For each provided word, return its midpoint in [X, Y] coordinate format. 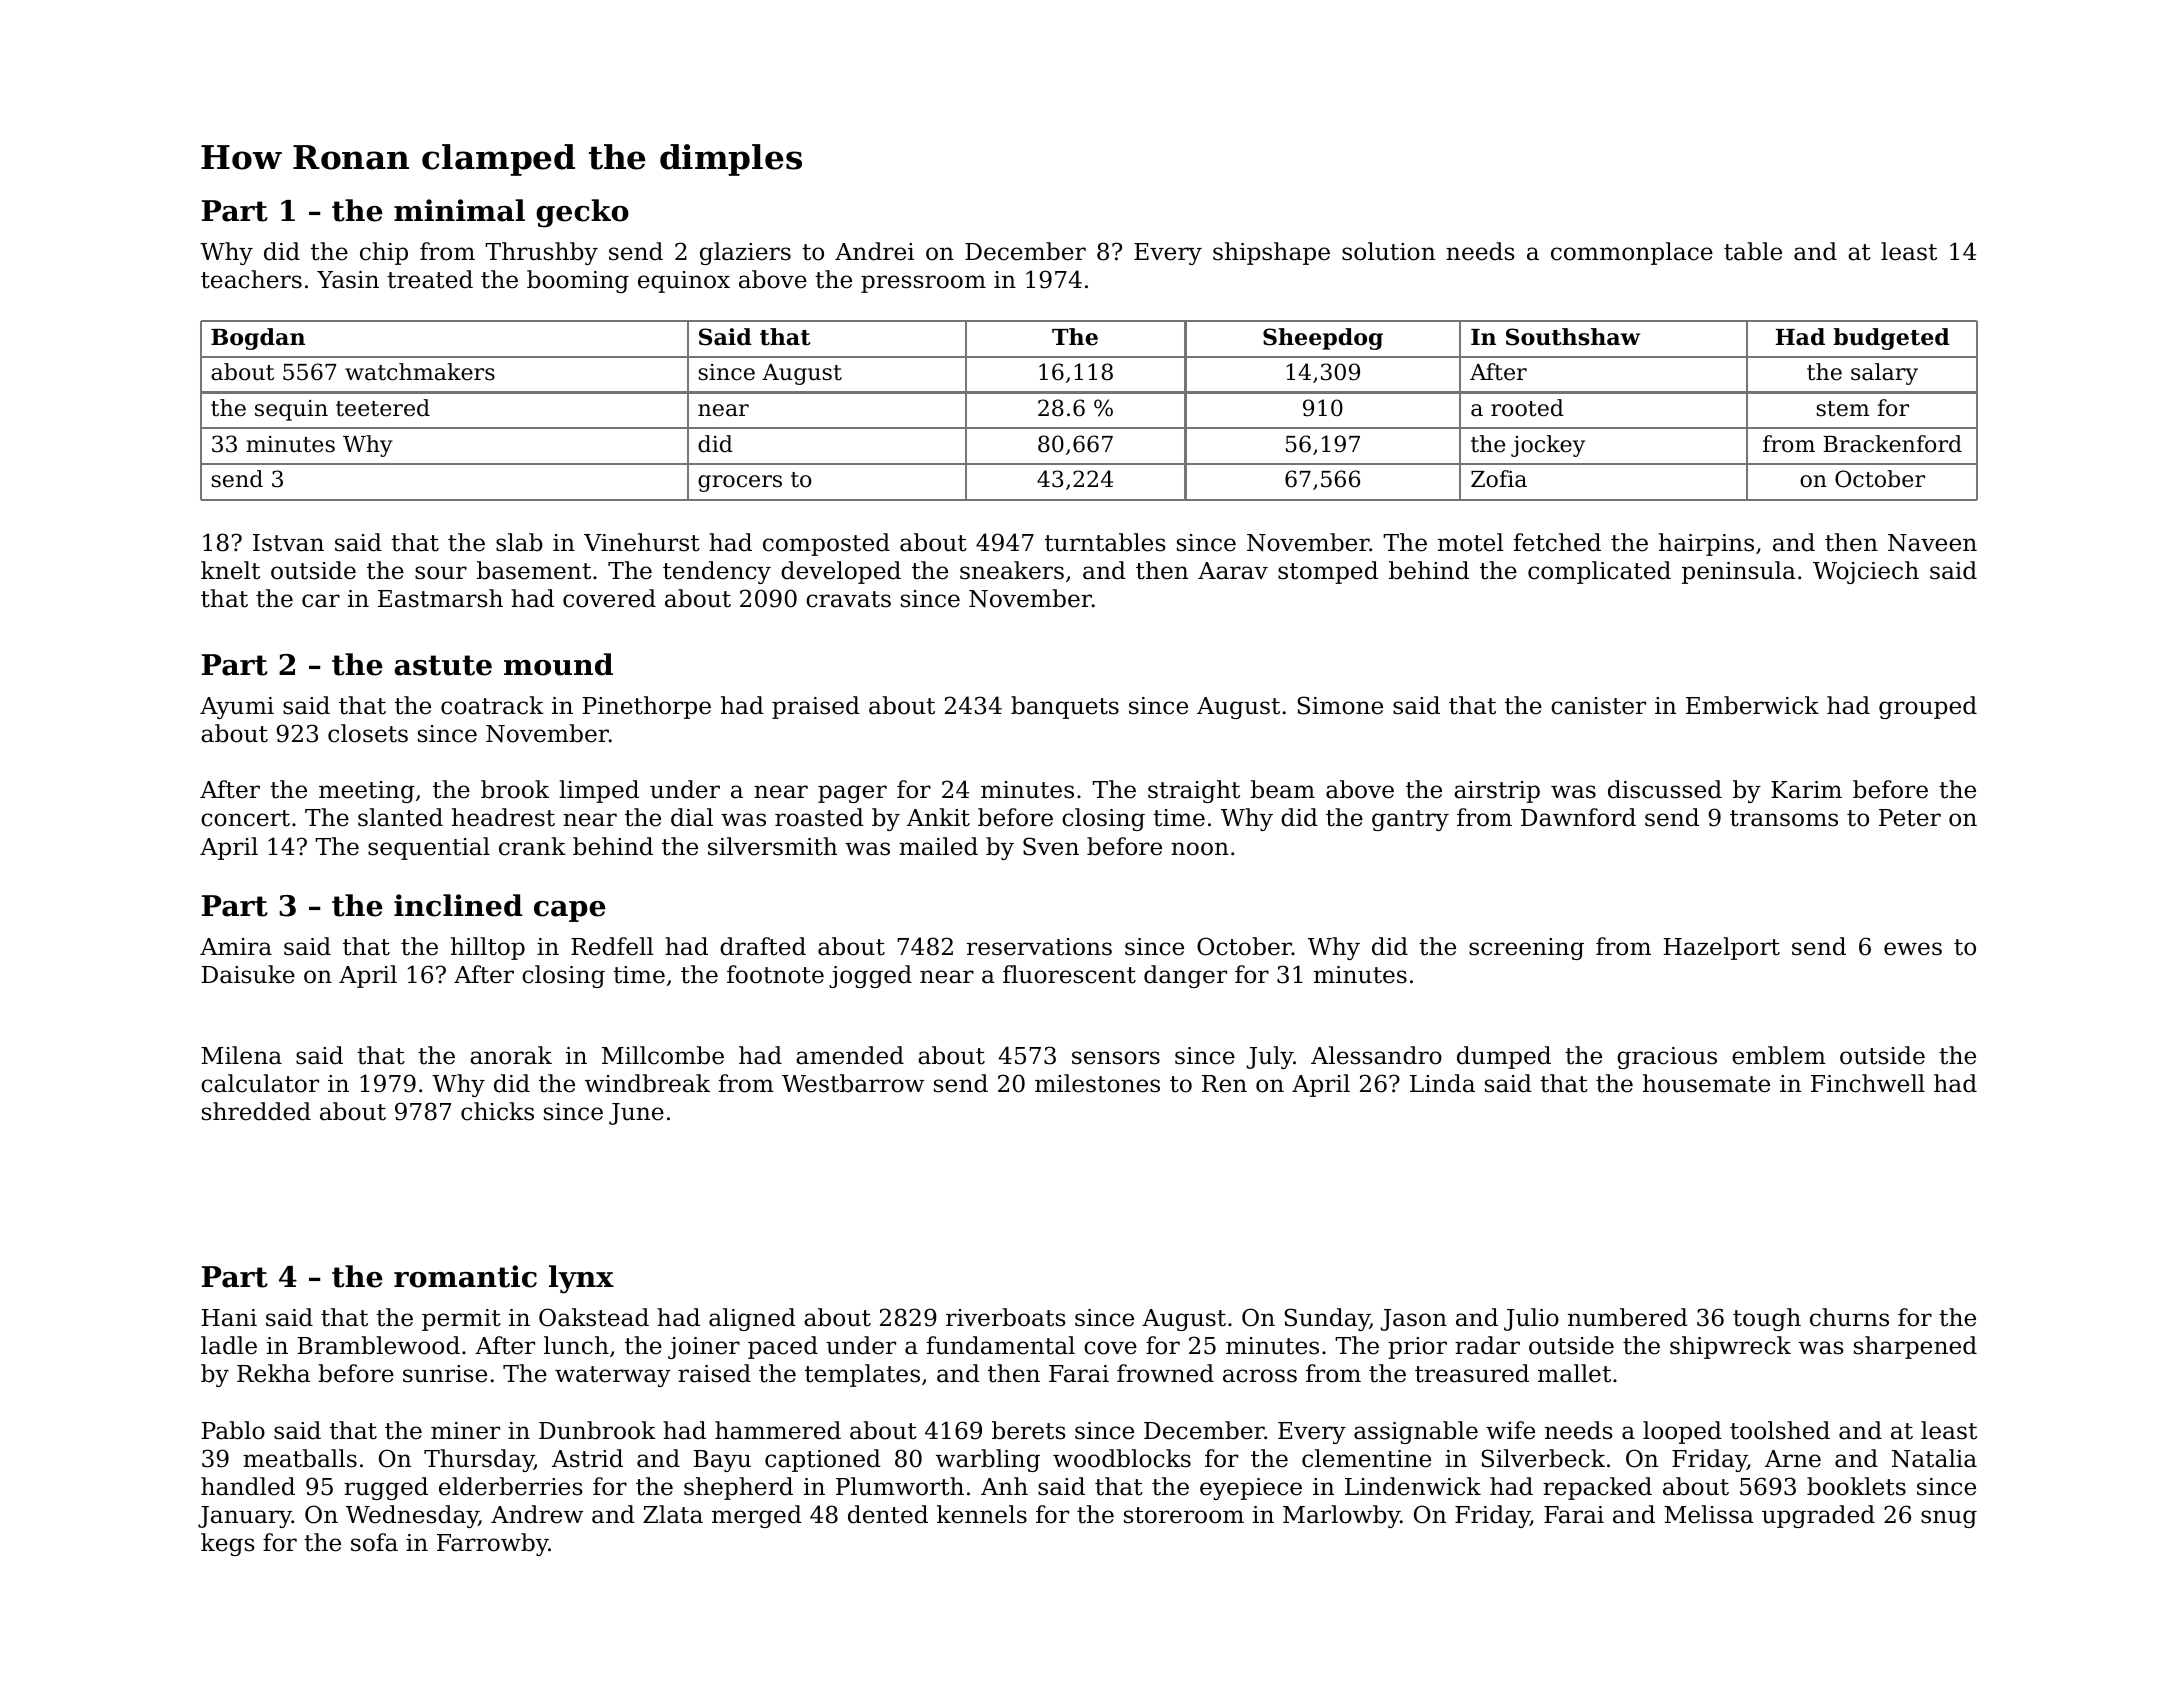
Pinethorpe [647, 707]
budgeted [1891, 339]
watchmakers [420, 372]
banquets [1065, 707]
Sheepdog [1323, 339]
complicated [1599, 572]
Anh [1004, 1486]
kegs [228, 1544]
